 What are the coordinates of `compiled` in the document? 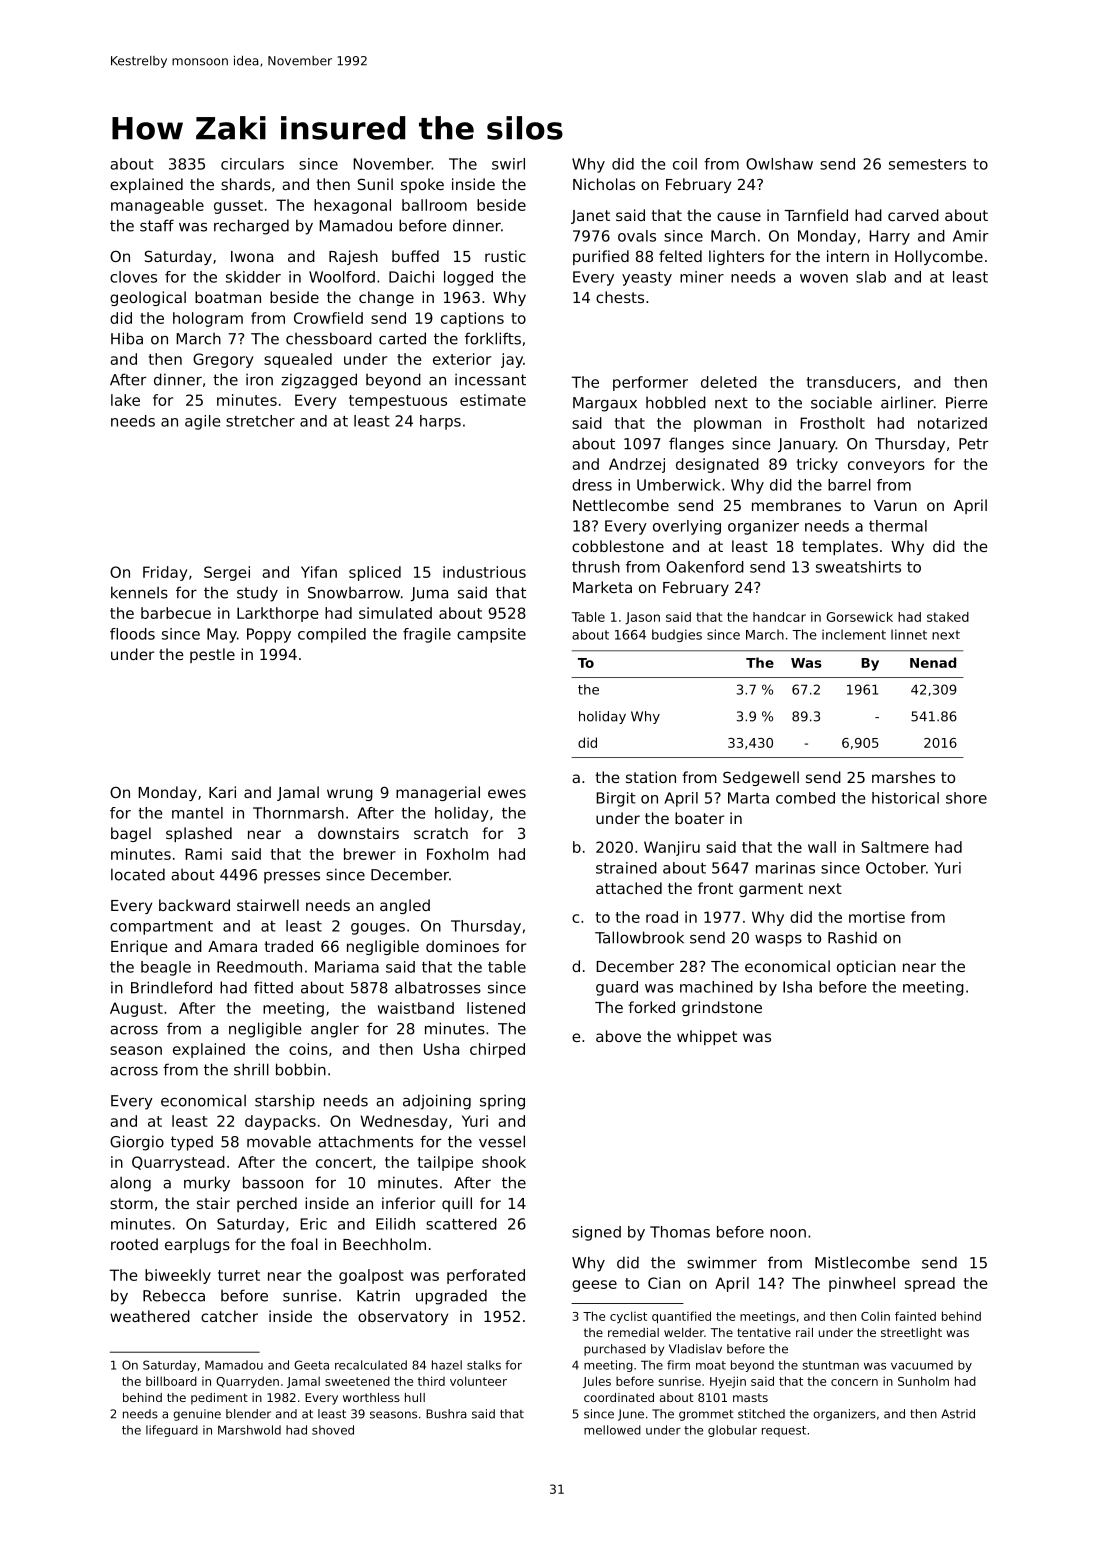 It's located at (332, 635).
